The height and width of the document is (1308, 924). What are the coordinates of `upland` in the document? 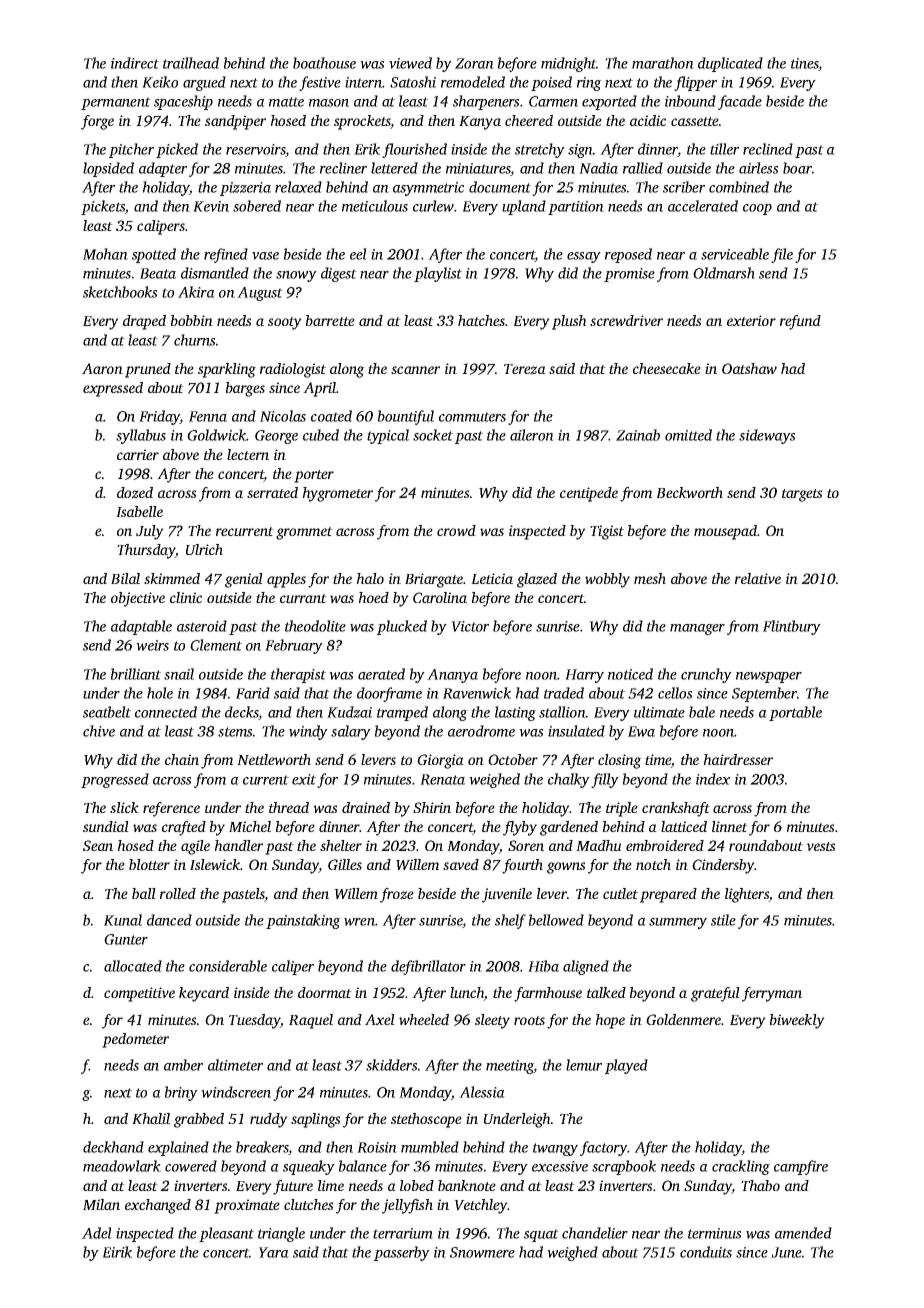 It's located at (524, 207).
